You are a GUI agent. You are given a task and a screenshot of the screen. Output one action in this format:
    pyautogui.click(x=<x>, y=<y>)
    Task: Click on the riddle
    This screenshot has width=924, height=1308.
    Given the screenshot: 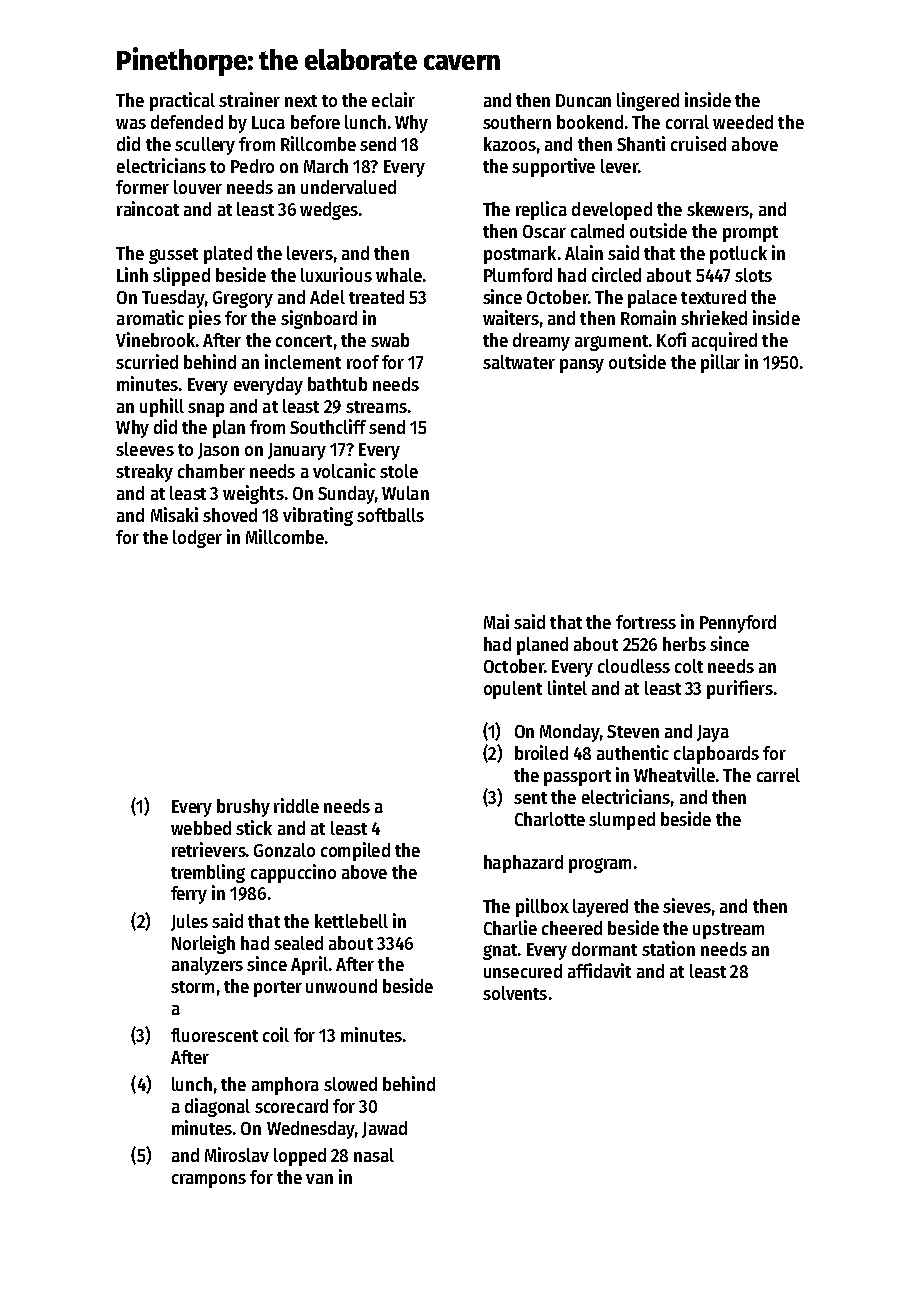 What is the action you would take?
    pyautogui.click(x=296, y=805)
